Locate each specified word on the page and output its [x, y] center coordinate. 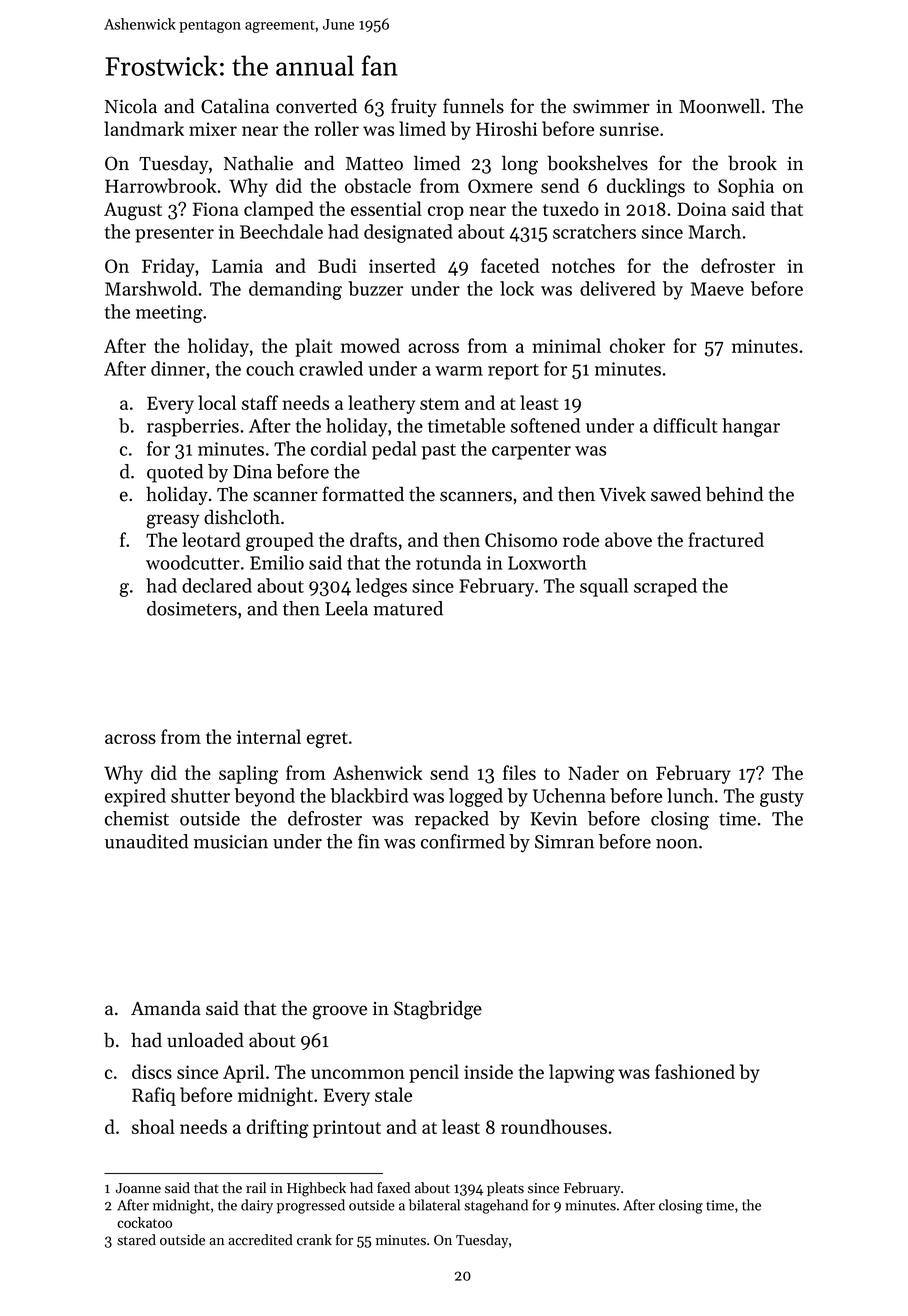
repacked [452, 820]
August [133, 211]
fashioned [695, 1071]
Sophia [746, 187]
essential [386, 208]
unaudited [146, 841]
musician [231, 842]
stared [136, 1240]
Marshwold [151, 288]
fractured [726, 539]
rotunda [448, 562]
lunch [690, 795]
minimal [566, 345]
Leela [346, 608]
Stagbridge [438, 1010]
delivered [618, 288]
